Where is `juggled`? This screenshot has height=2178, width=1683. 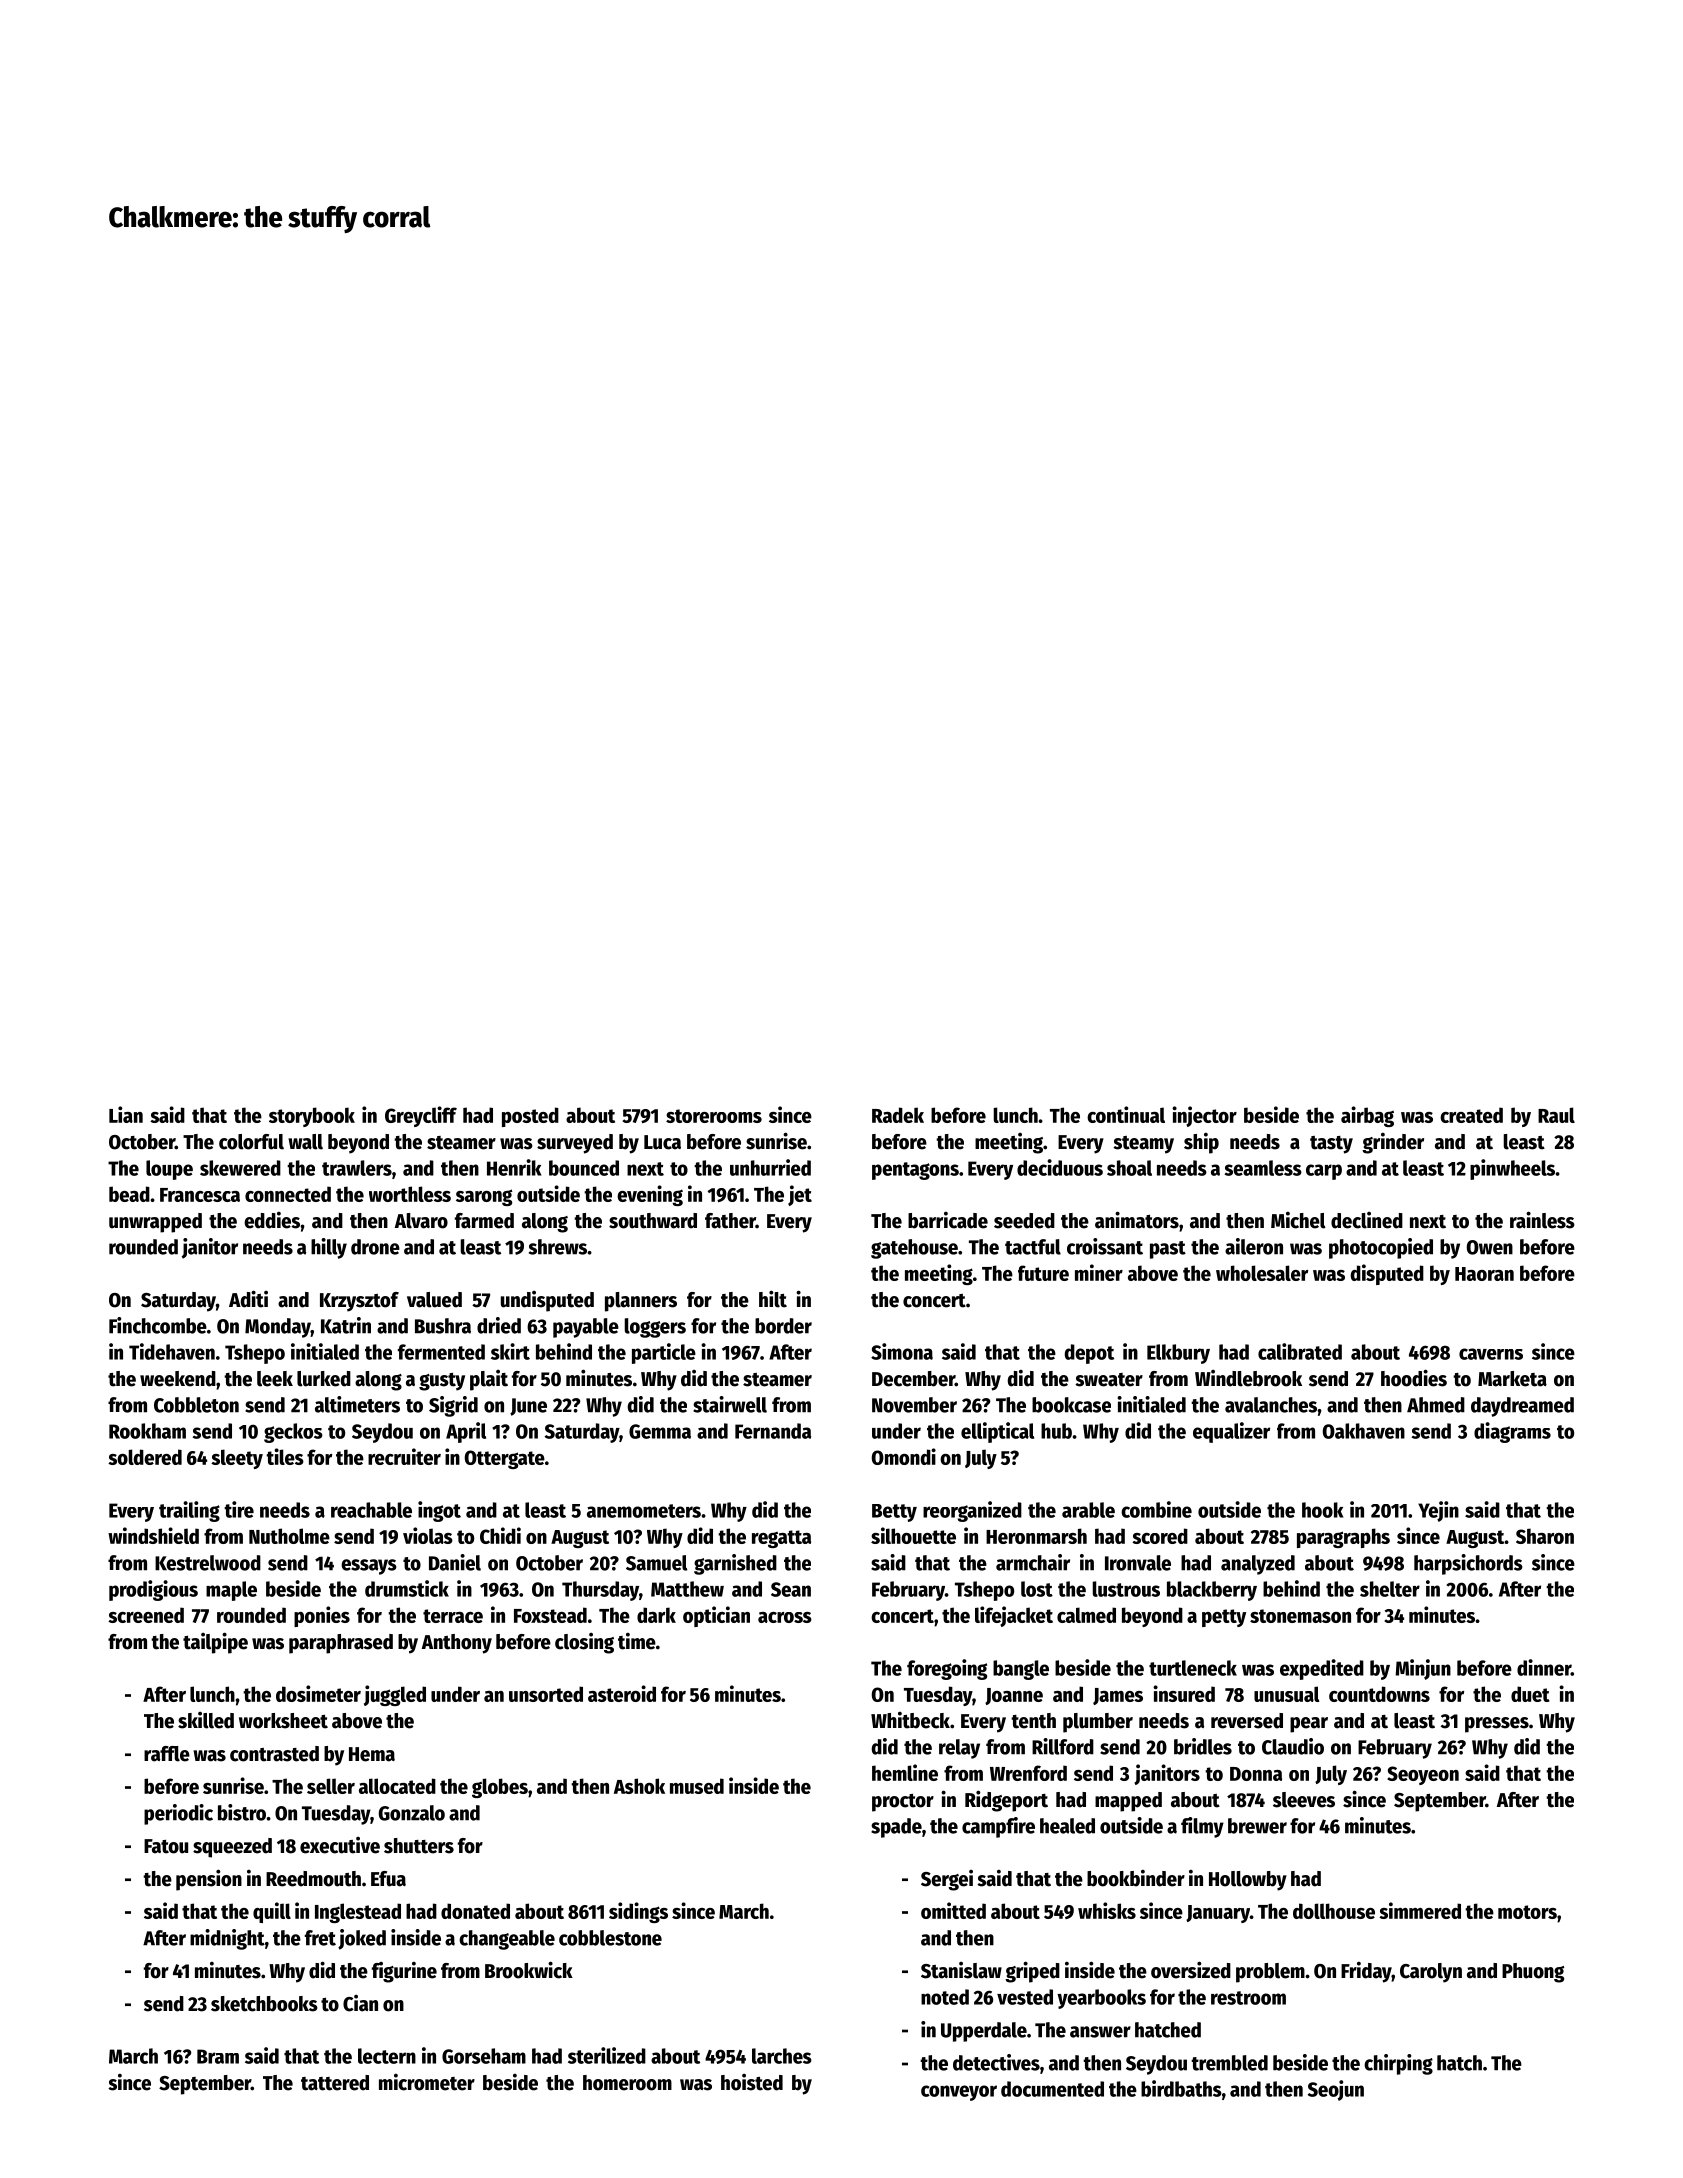 juggled is located at coordinates (395, 1695).
